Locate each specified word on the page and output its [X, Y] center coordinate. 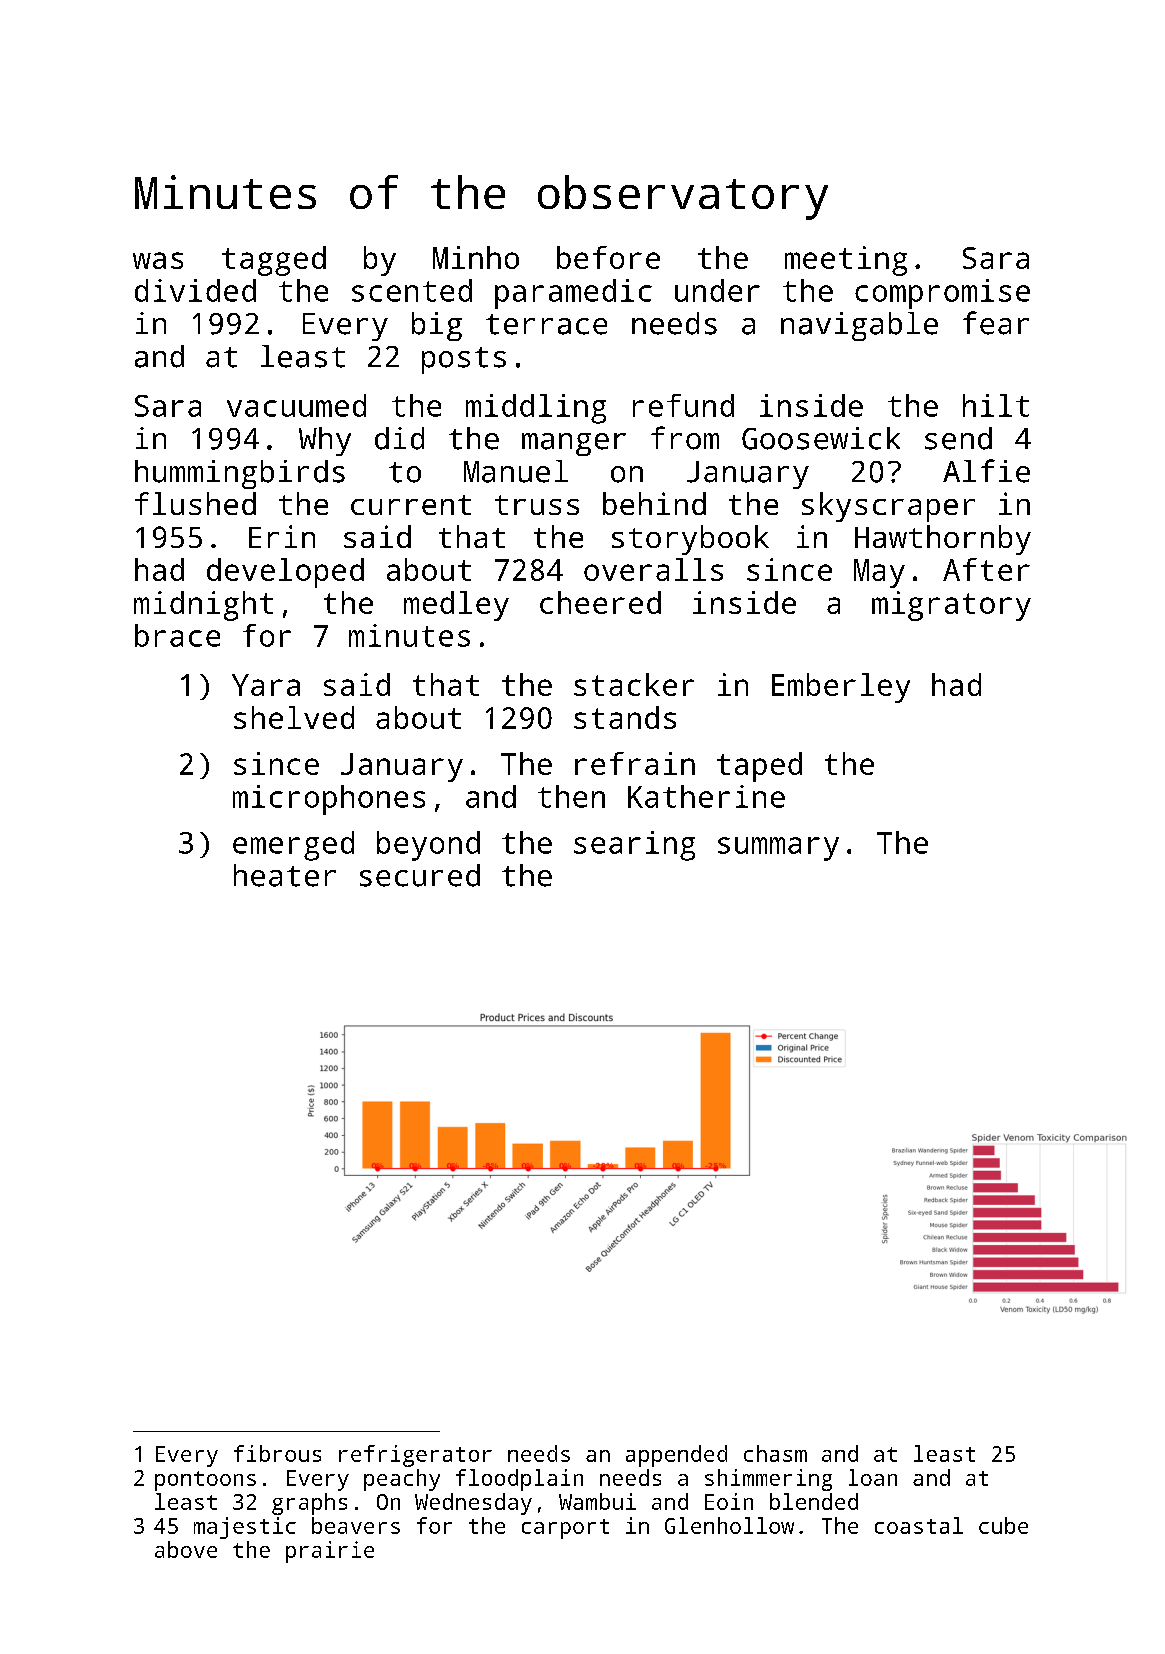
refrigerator [415, 1456]
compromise [942, 294]
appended [676, 1456]
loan [873, 1477]
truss [537, 505]
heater [285, 875]
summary [778, 849]
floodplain [519, 1480]
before [608, 257]
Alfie [986, 471]
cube [1003, 1525]
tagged [274, 261]
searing [634, 846]
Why [325, 441]
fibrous [277, 1453]
